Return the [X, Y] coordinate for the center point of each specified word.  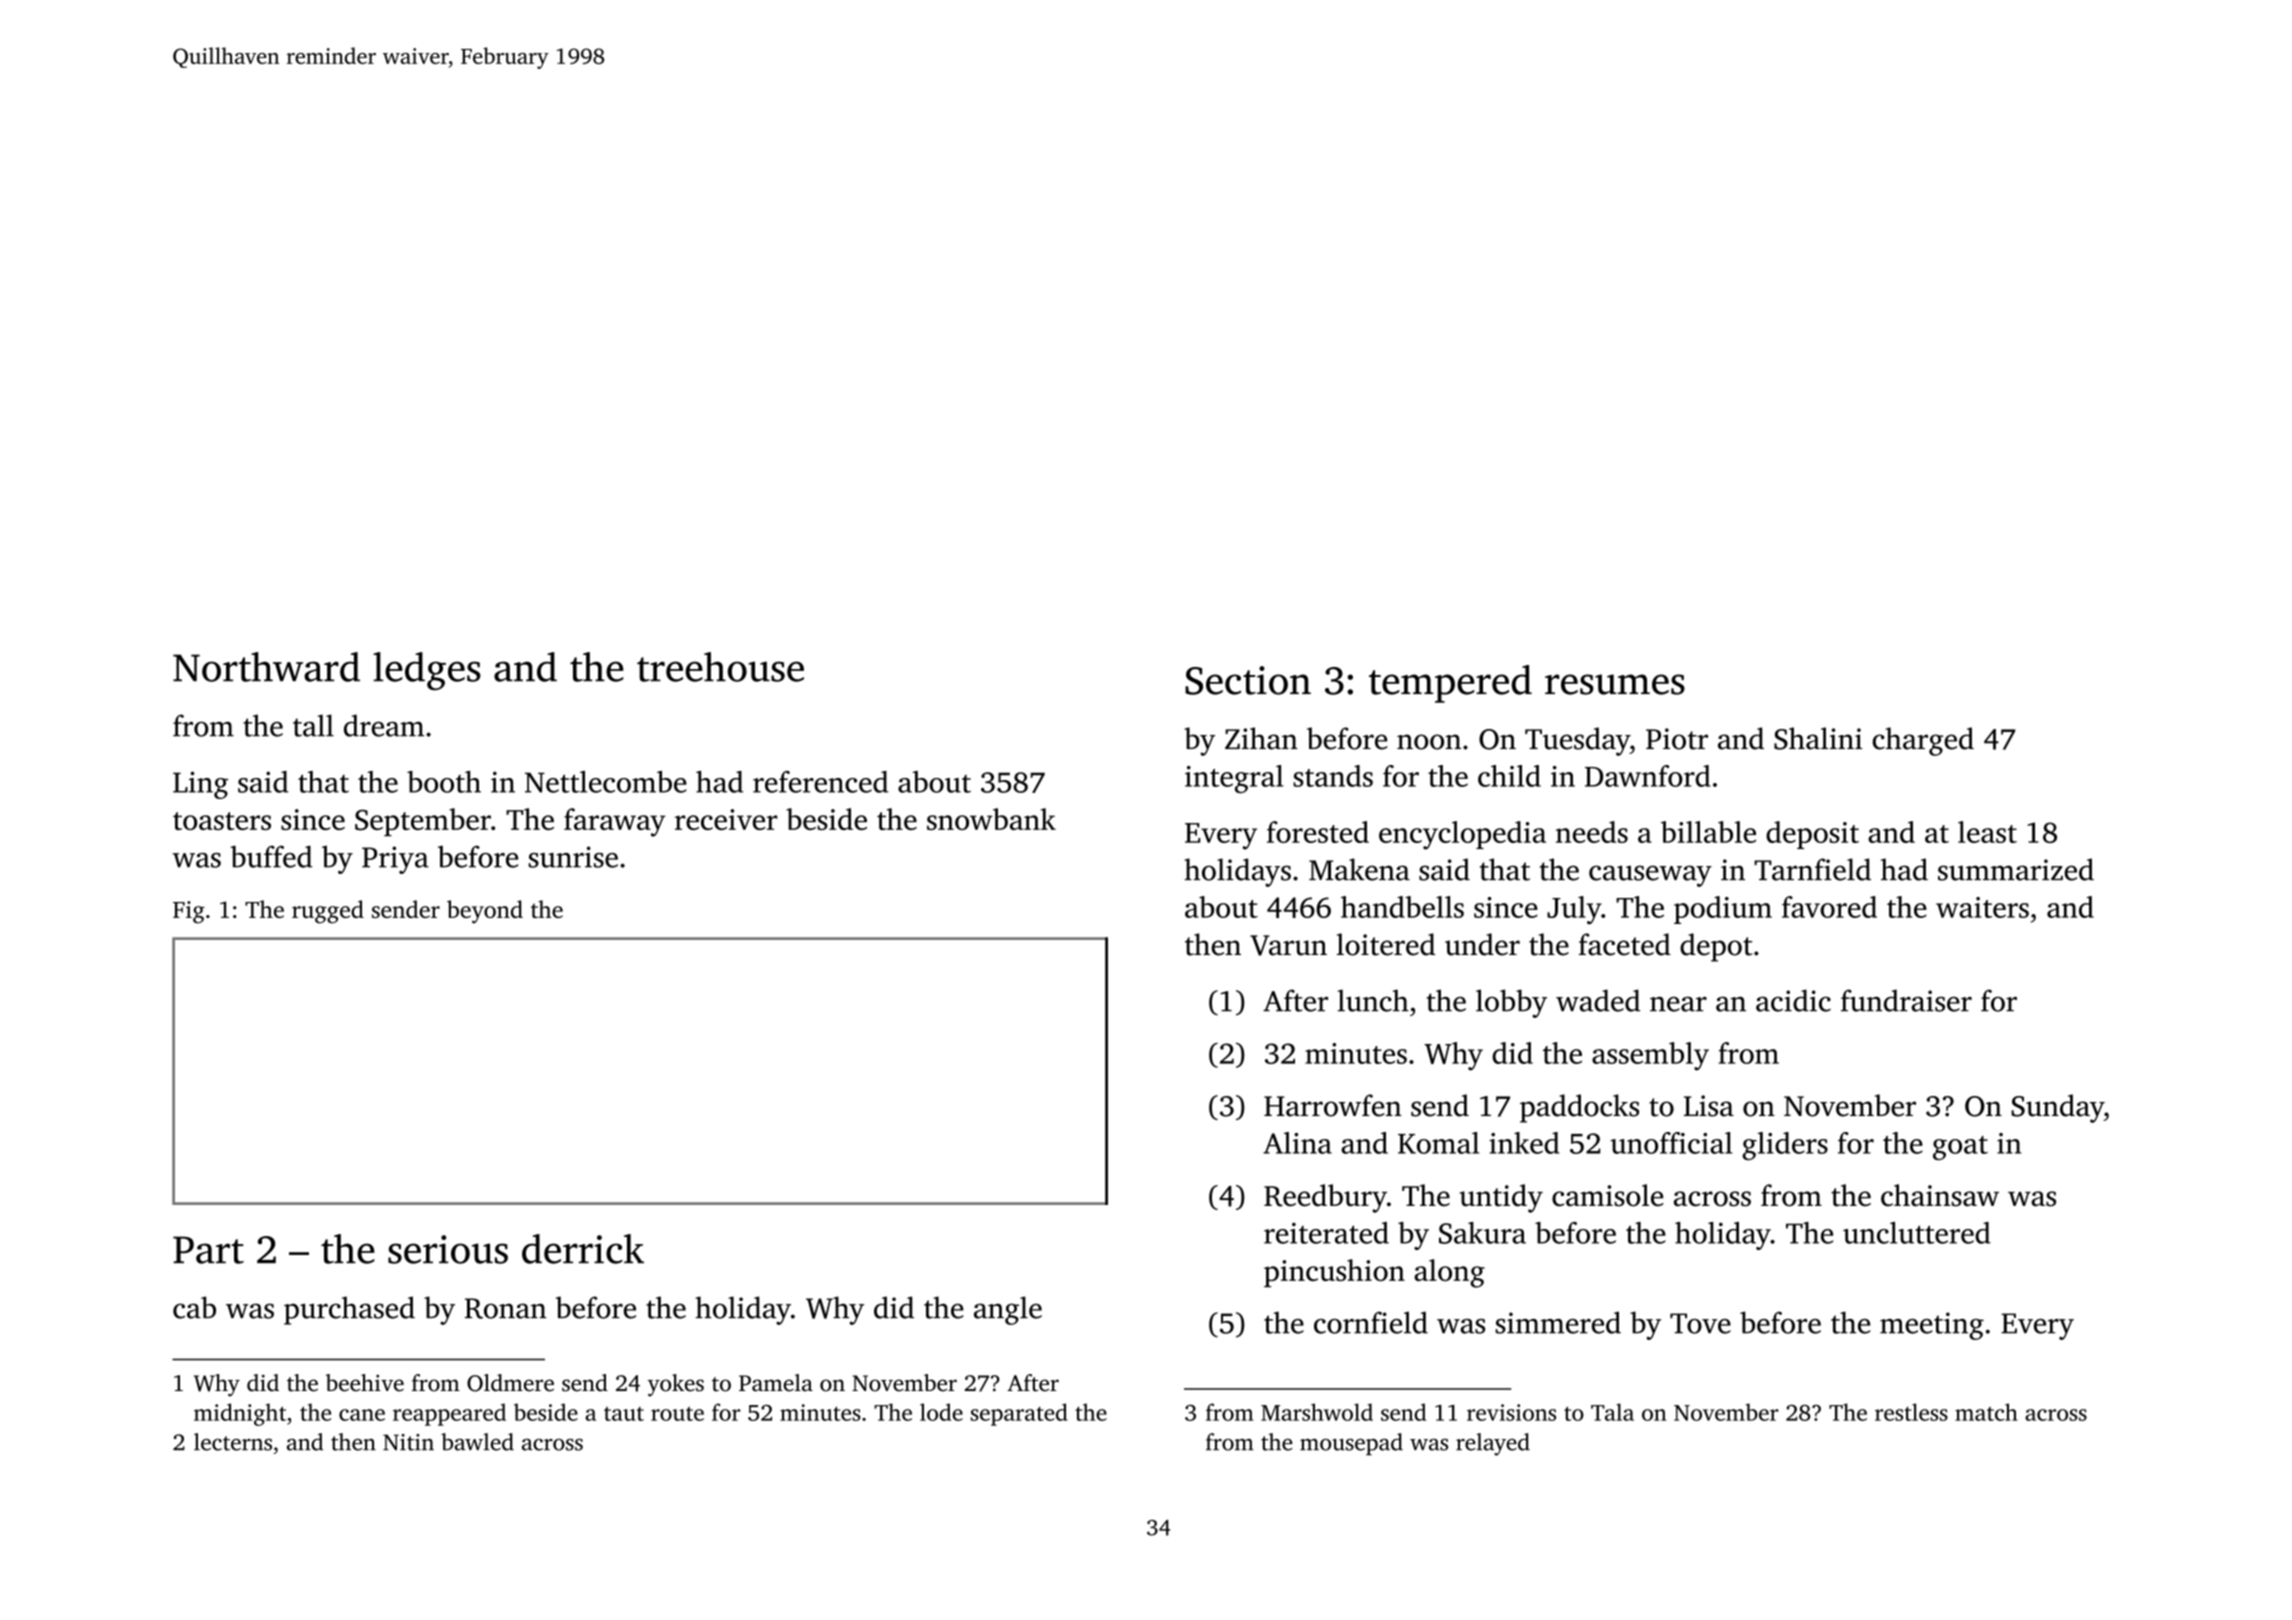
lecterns [233, 1442]
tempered [1450, 684]
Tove [1700, 1323]
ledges [427, 671]
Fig [189, 912]
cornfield [1371, 1322]
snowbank [991, 819]
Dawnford [1648, 776]
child [1509, 776]
